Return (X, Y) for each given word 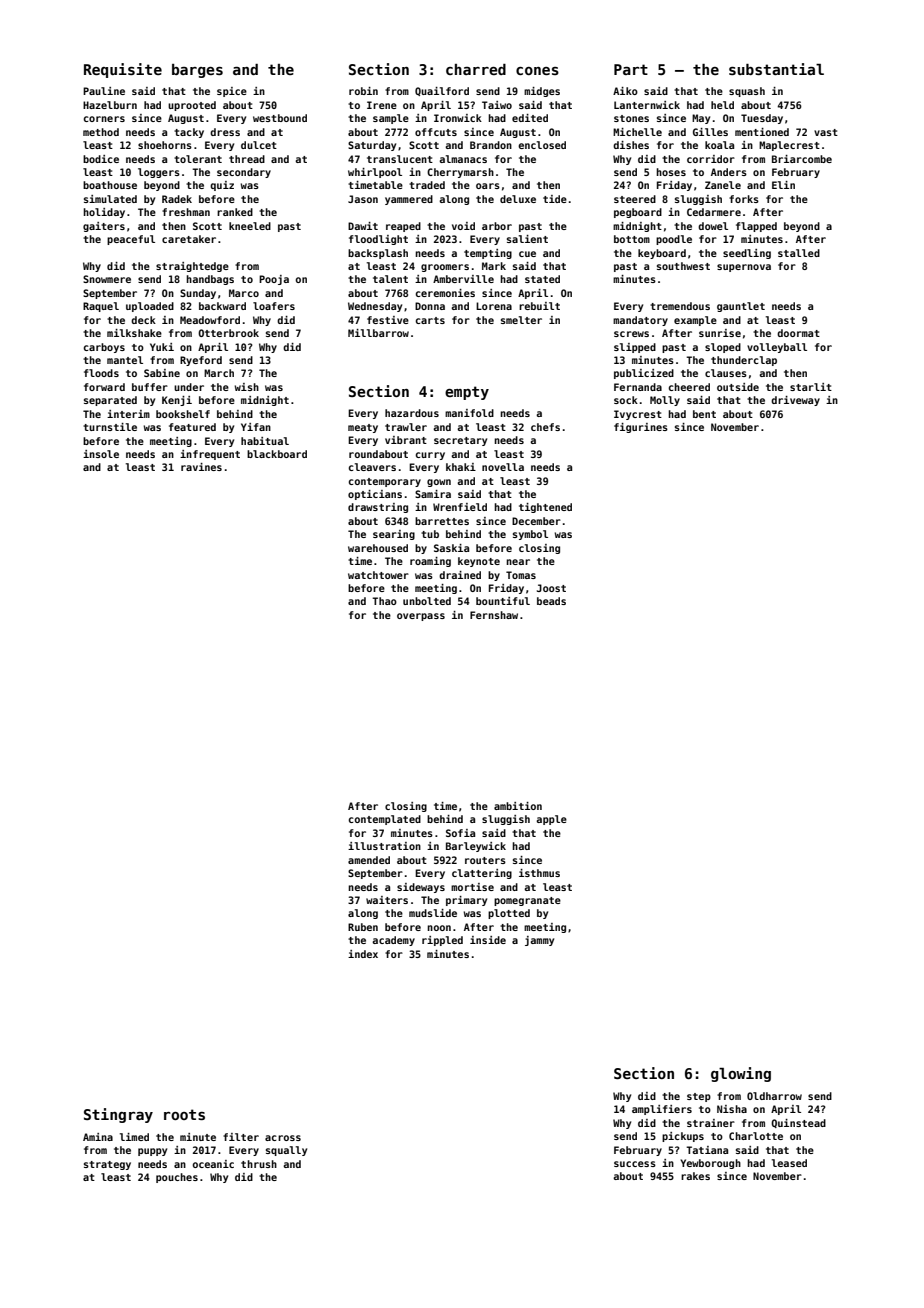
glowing (741, 1074)
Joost (551, 588)
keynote (479, 562)
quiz (222, 186)
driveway (795, 401)
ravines (201, 467)
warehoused (378, 548)
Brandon (491, 145)
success (635, 1164)
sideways (421, 888)
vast (826, 132)
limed (134, 1137)
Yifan (256, 427)
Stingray (118, 1115)
